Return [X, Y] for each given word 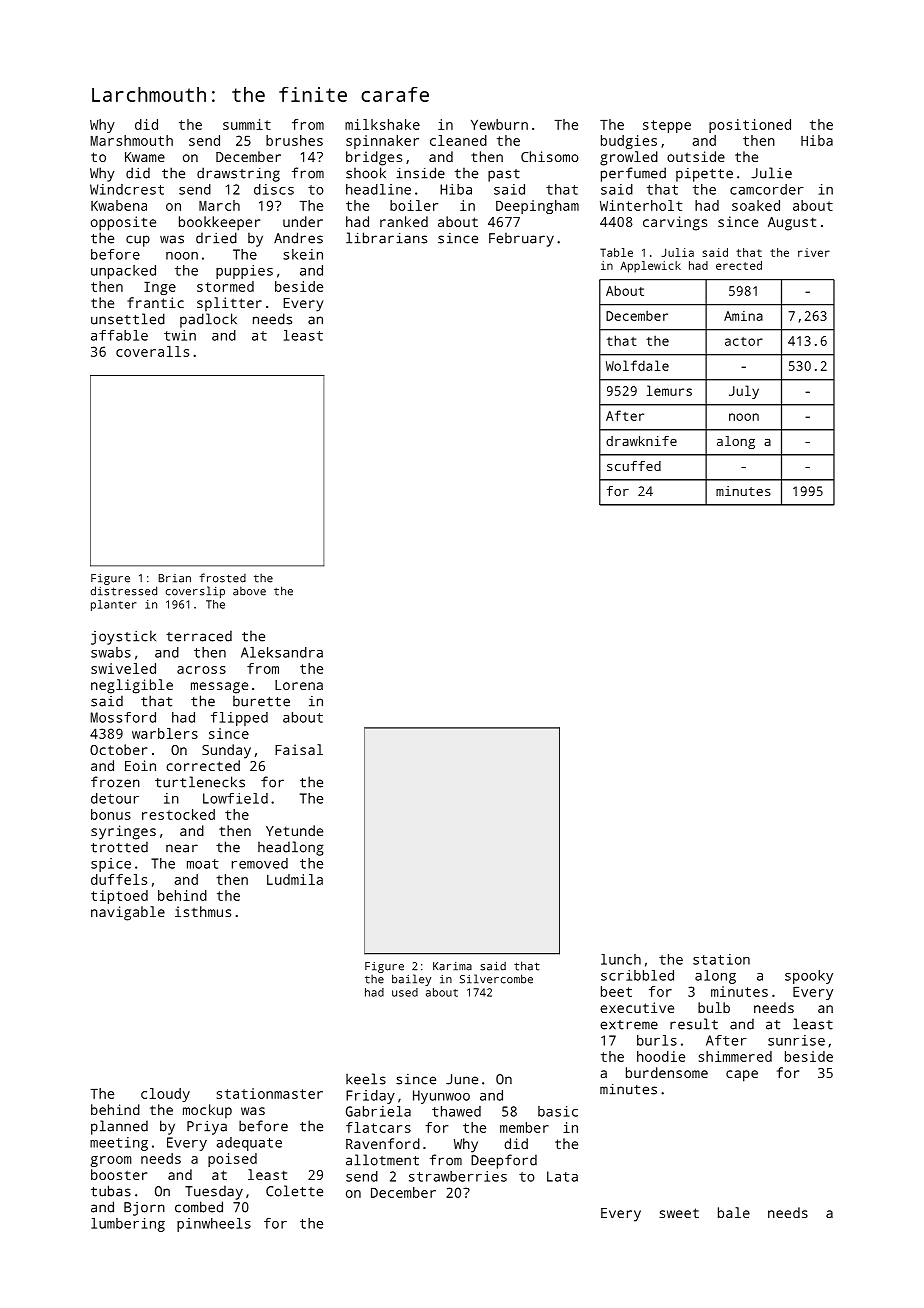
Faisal [299, 749]
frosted [223, 578]
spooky [809, 977]
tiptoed [119, 897]
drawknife [641, 441]
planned [119, 1127]
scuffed [634, 466]
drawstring [238, 174]
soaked [756, 205]
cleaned [458, 140]
